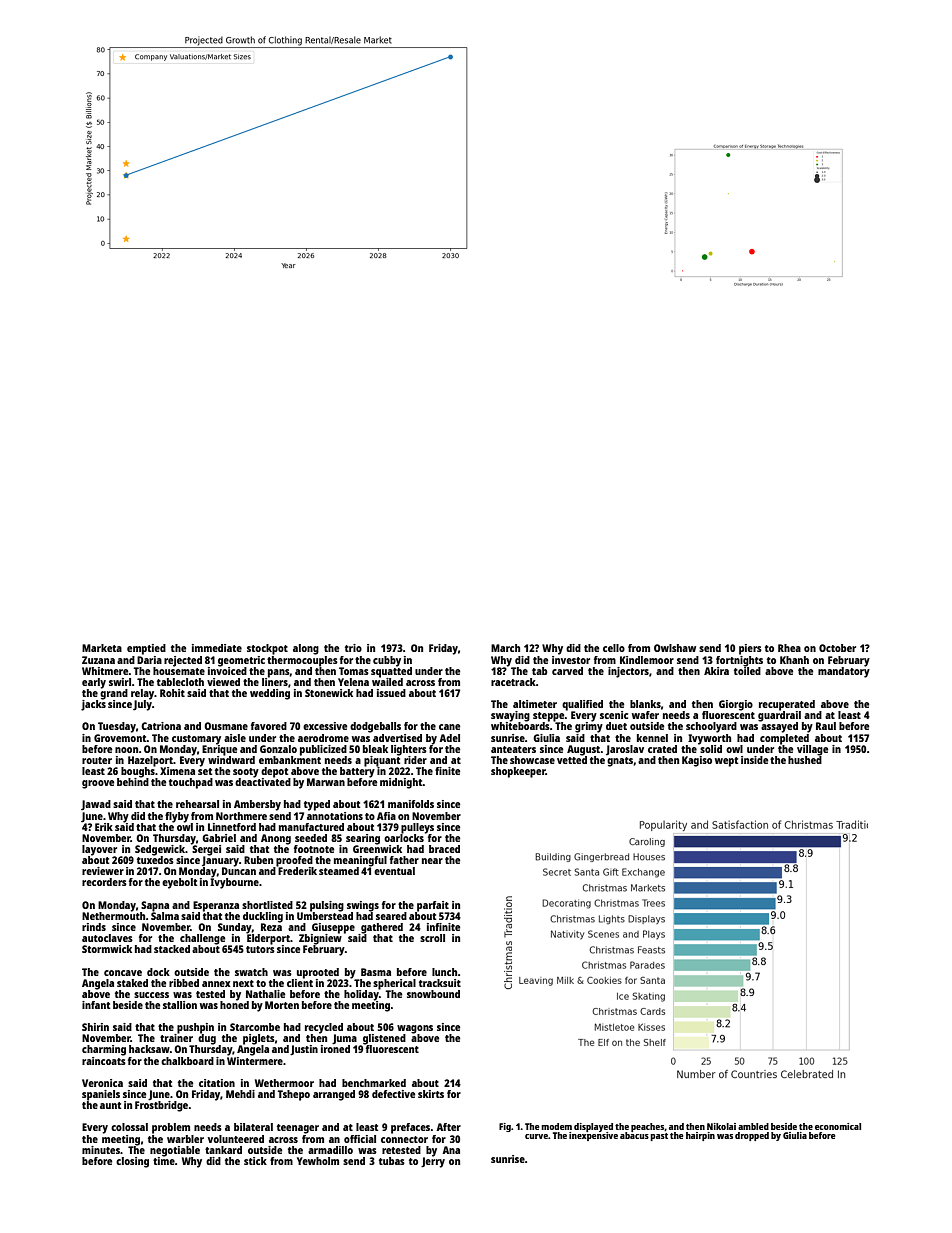 The height and width of the page is (1233, 952). What do you see at coordinates (223, 682) in the page?
I see `viewed` at bounding box center [223, 682].
